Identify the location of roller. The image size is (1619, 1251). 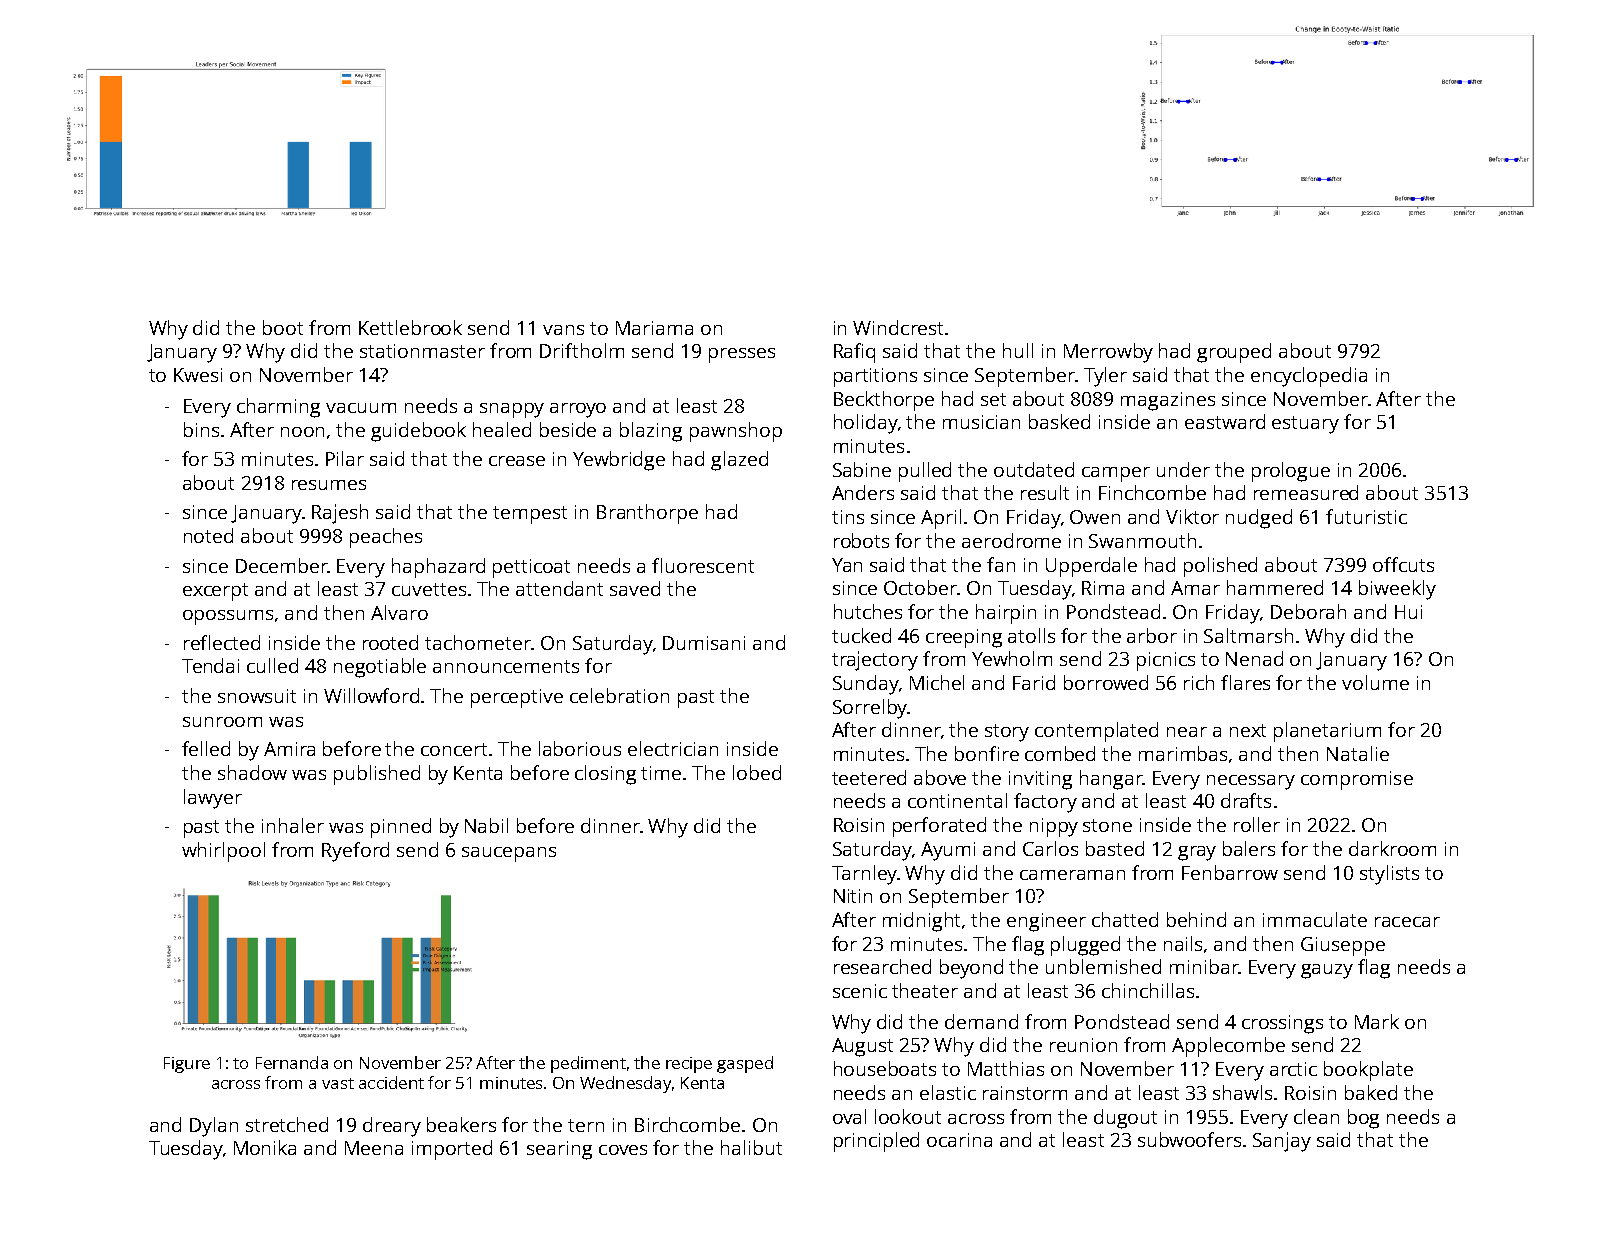
(1257, 824).
